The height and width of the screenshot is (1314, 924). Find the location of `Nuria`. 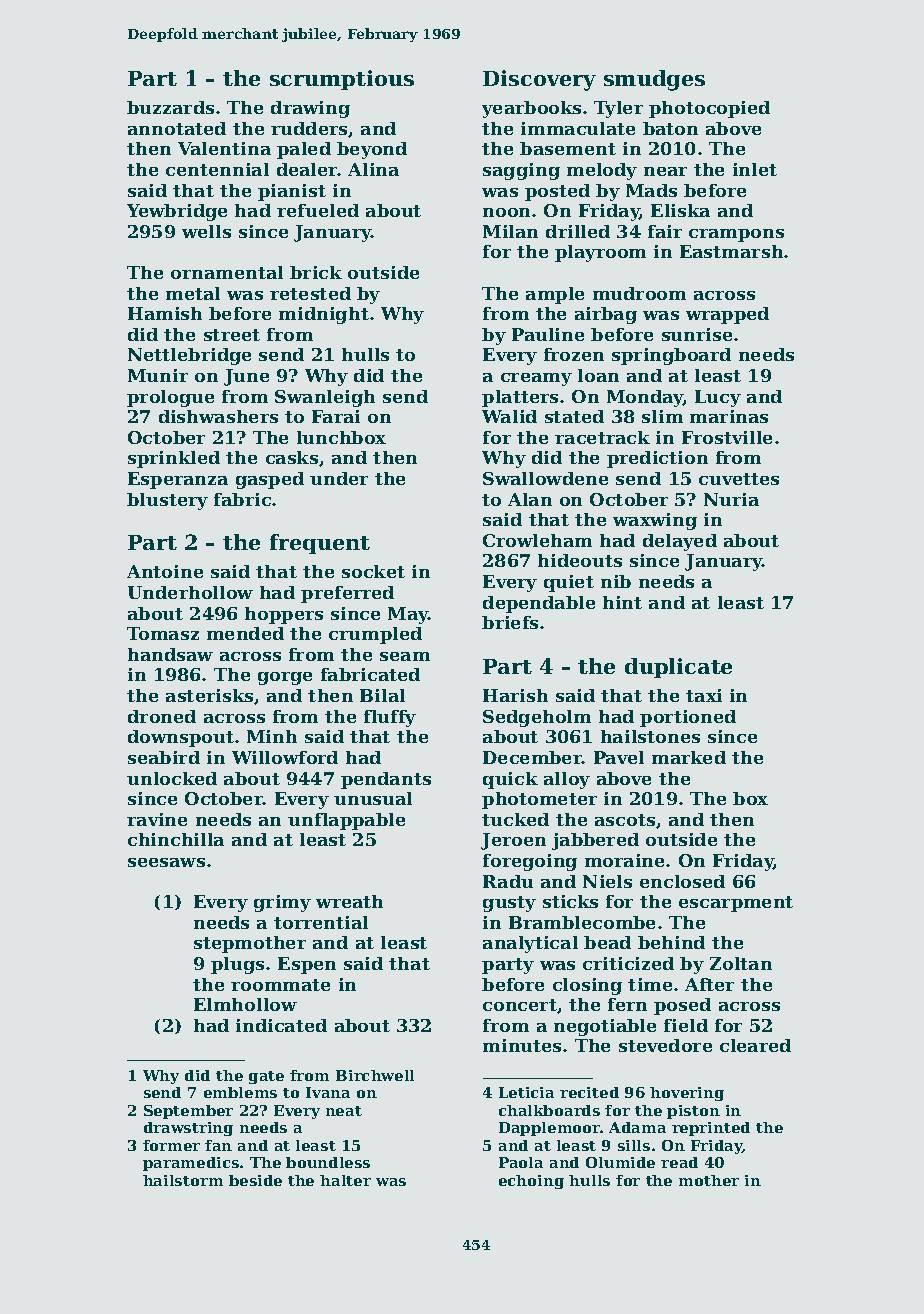

Nuria is located at coordinates (731, 499).
